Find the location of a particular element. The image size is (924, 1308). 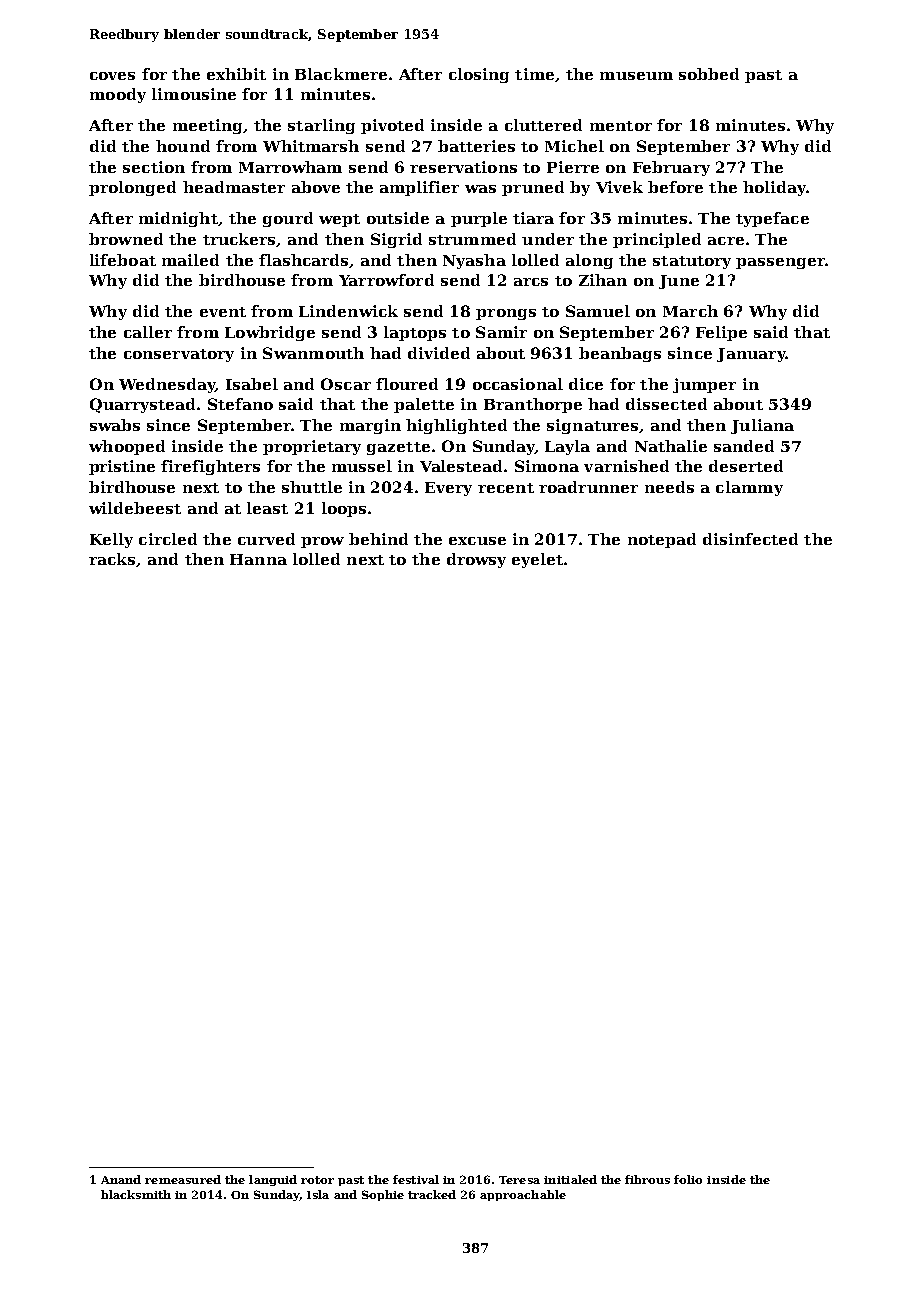

disinfected is located at coordinates (750, 539).
